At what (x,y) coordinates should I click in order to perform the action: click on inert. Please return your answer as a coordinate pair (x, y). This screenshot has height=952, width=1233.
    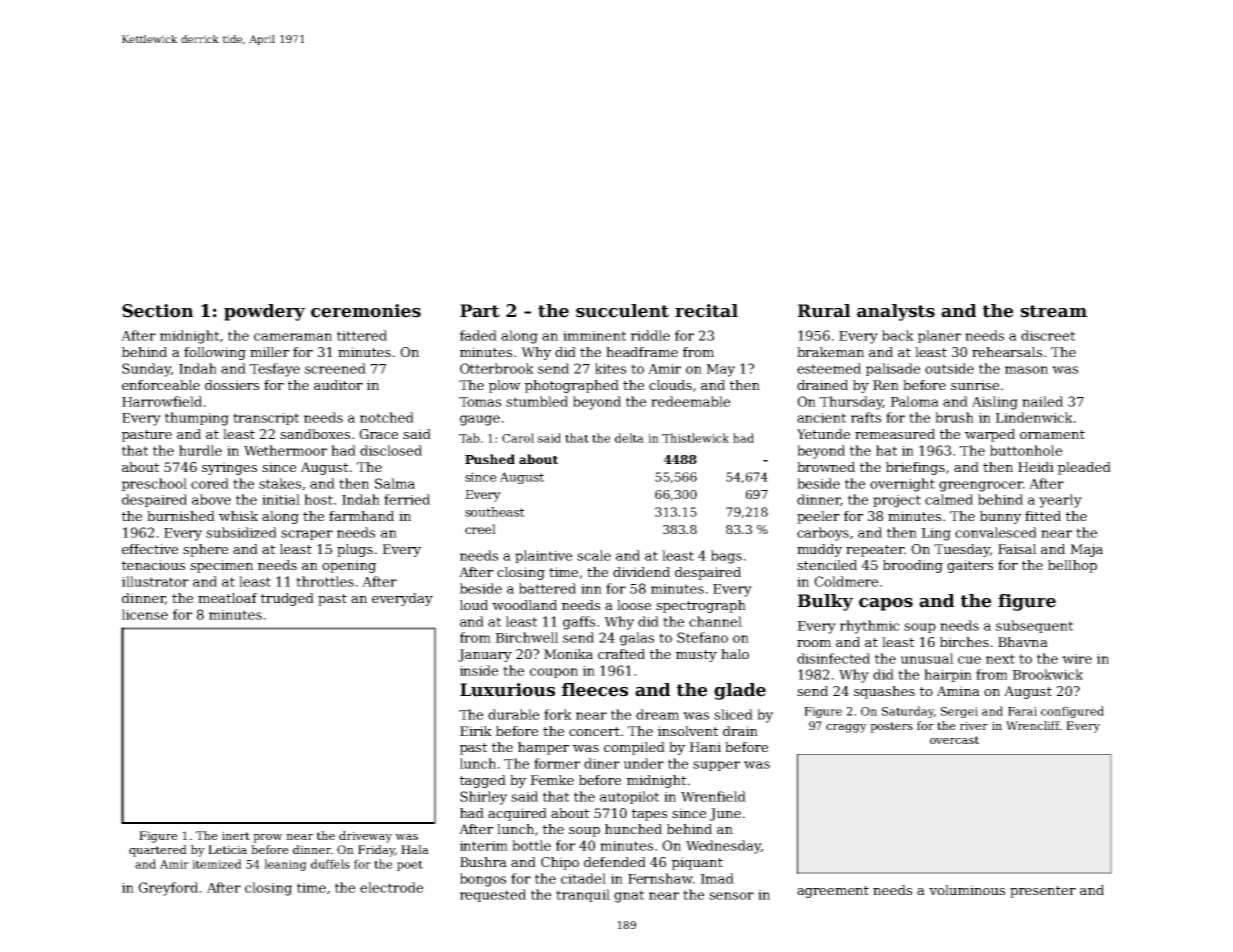
    Looking at the image, I should click on (236, 835).
